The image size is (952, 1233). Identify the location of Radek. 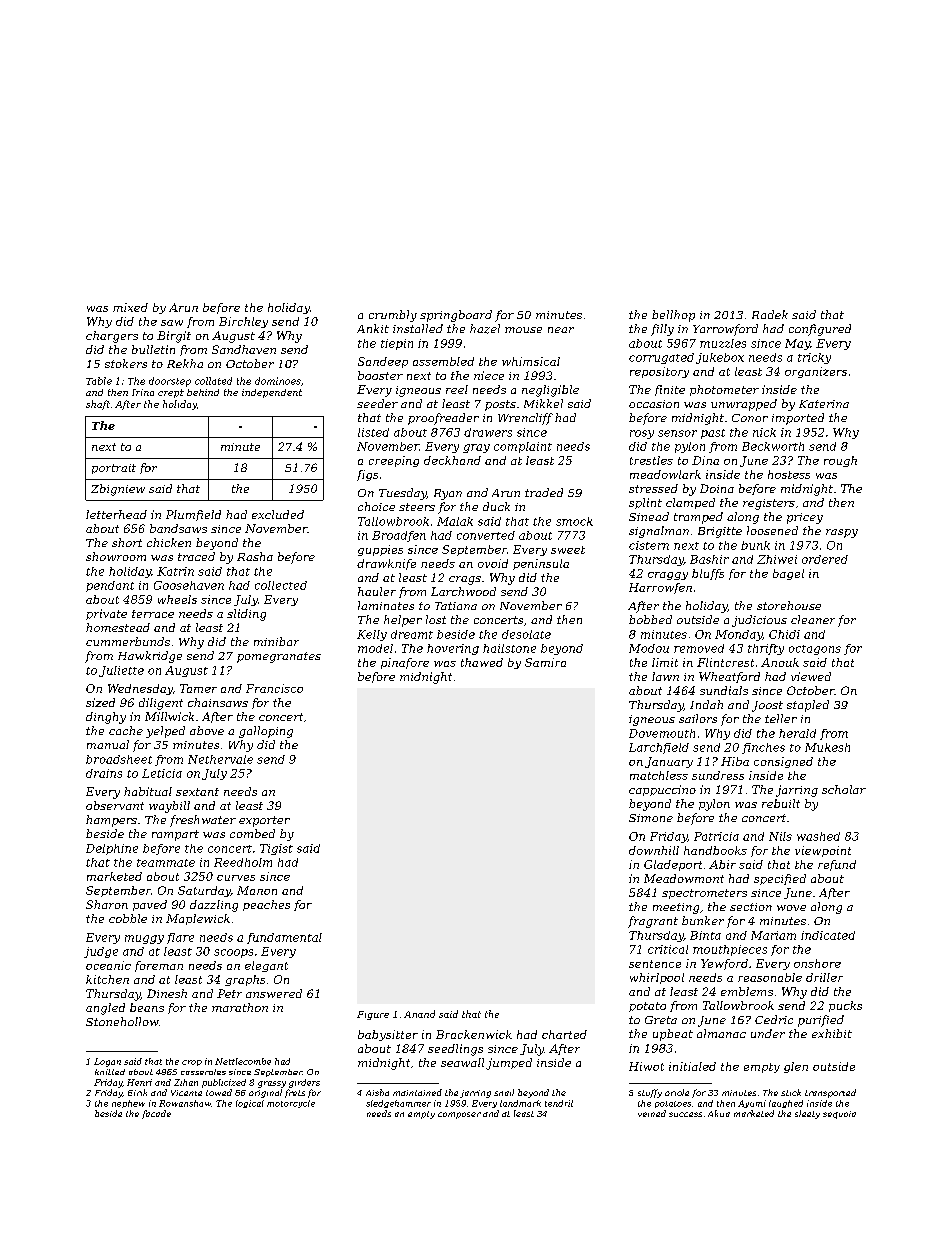
(770, 314).
